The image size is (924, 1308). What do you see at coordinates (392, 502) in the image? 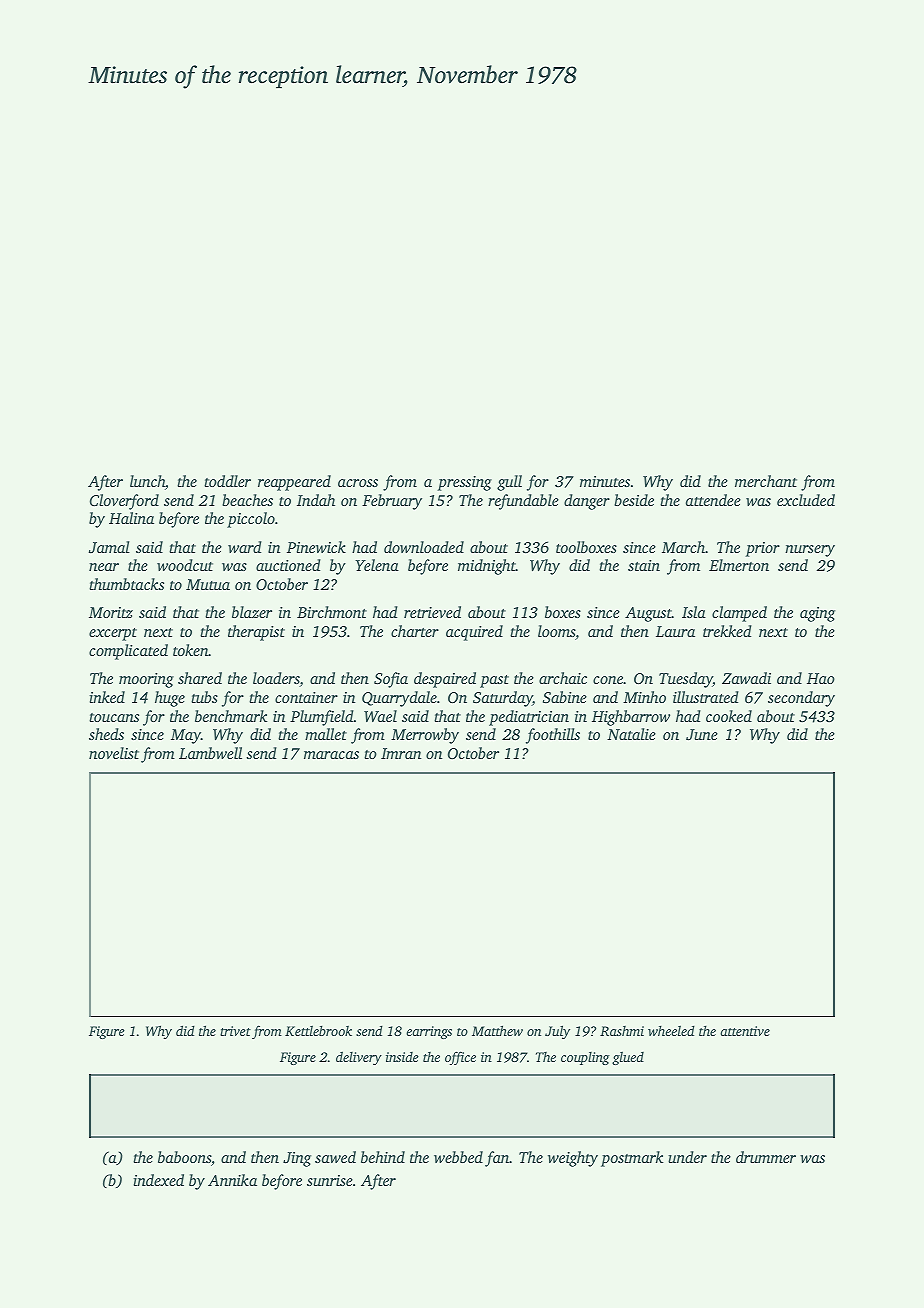
I see `February` at bounding box center [392, 502].
